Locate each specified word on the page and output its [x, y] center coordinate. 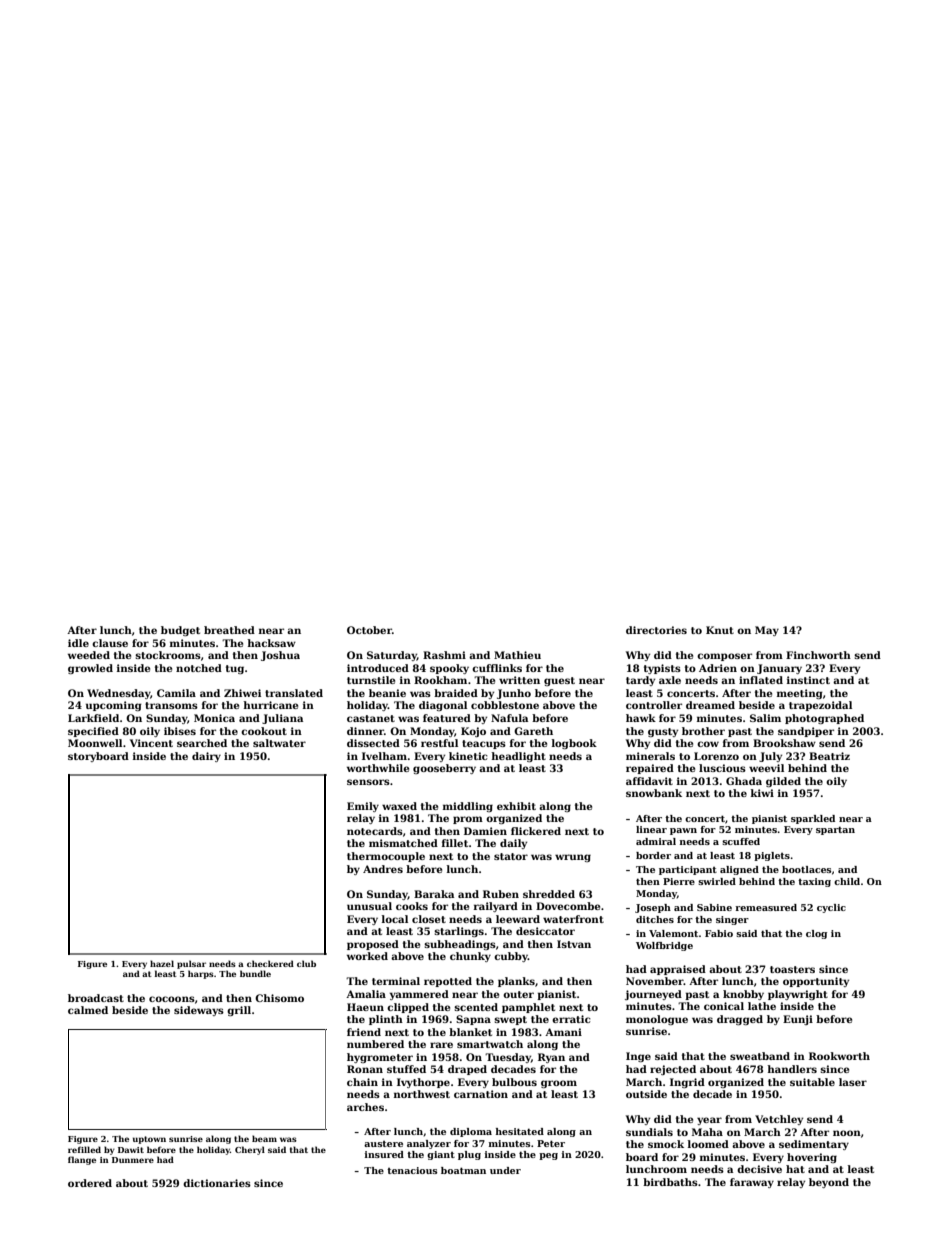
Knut [720, 630]
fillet [455, 843]
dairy [206, 757]
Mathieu [517, 655]
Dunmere [133, 1160]
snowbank [654, 793]
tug [235, 669]
